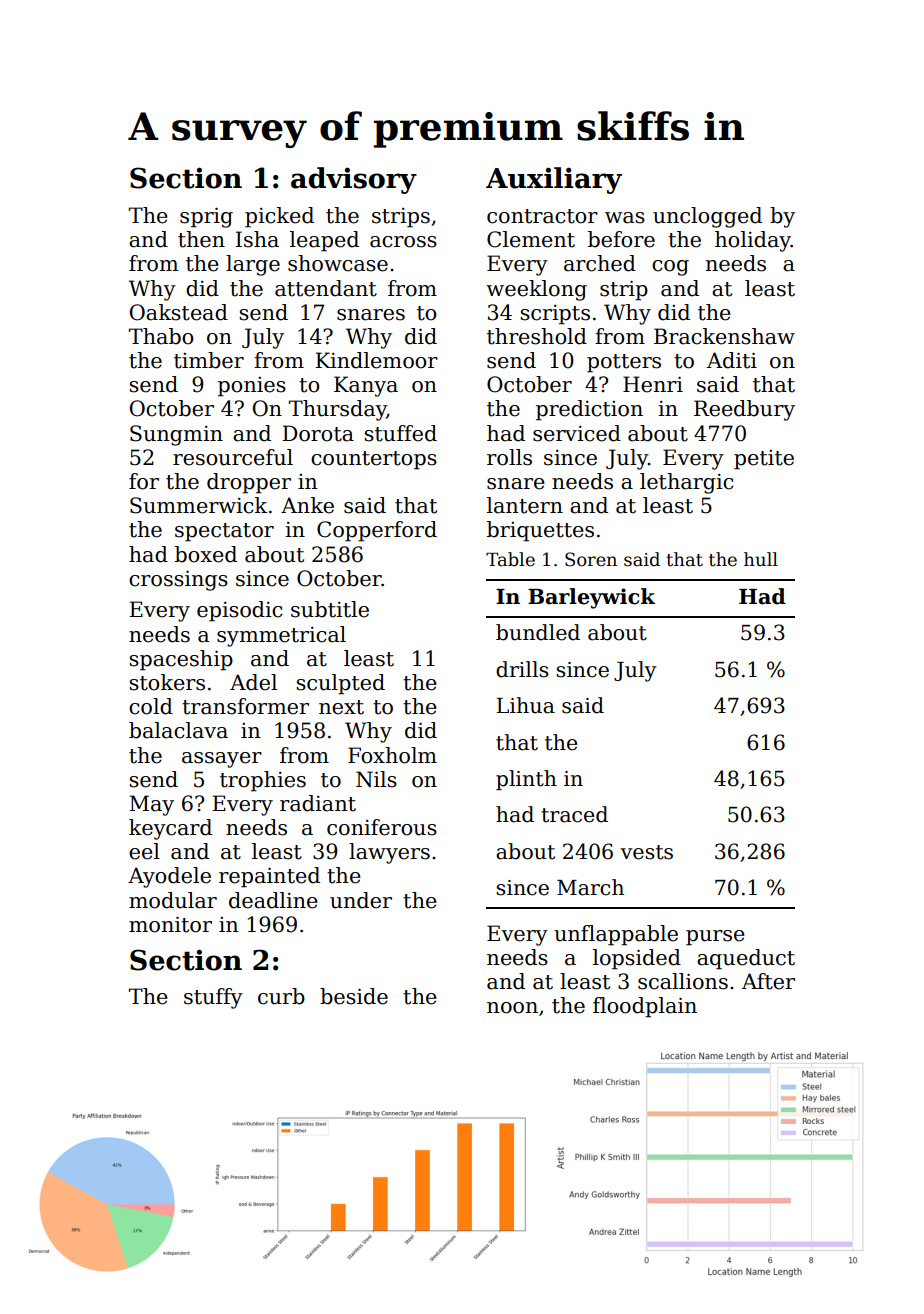 The height and width of the document is (1314, 924). Describe the element at coordinates (574, 814) in the document. I see `traced` at that location.
